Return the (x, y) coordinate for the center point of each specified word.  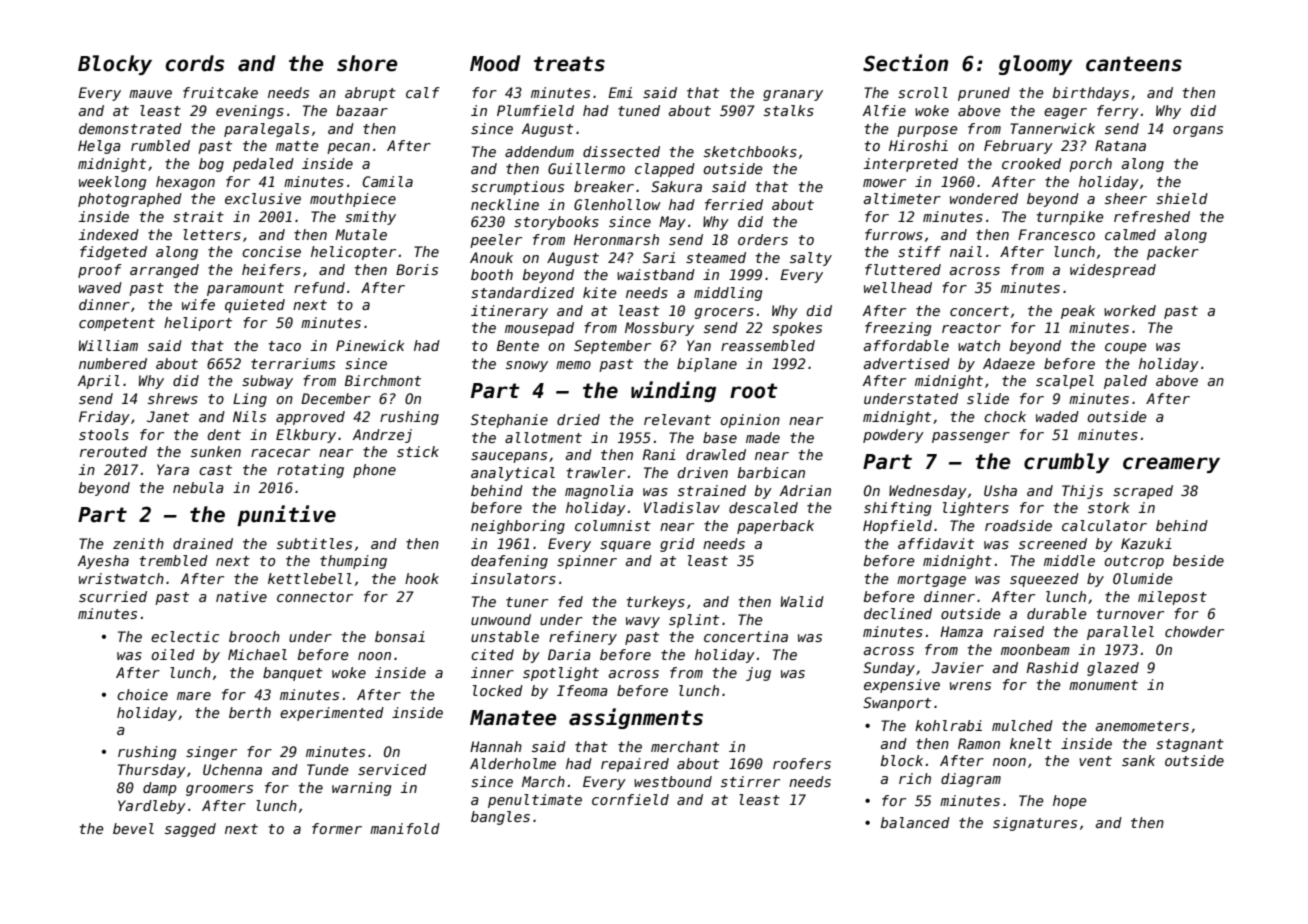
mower (884, 183)
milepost (1172, 598)
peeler (496, 241)
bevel (133, 828)
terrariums (293, 363)
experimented (332, 714)
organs (1198, 131)
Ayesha (103, 562)
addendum (539, 151)
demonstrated (130, 128)
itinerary (509, 312)
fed (570, 601)
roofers (802, 763)
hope (1070, 802)
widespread (1113, 271)
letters (212, 234)
